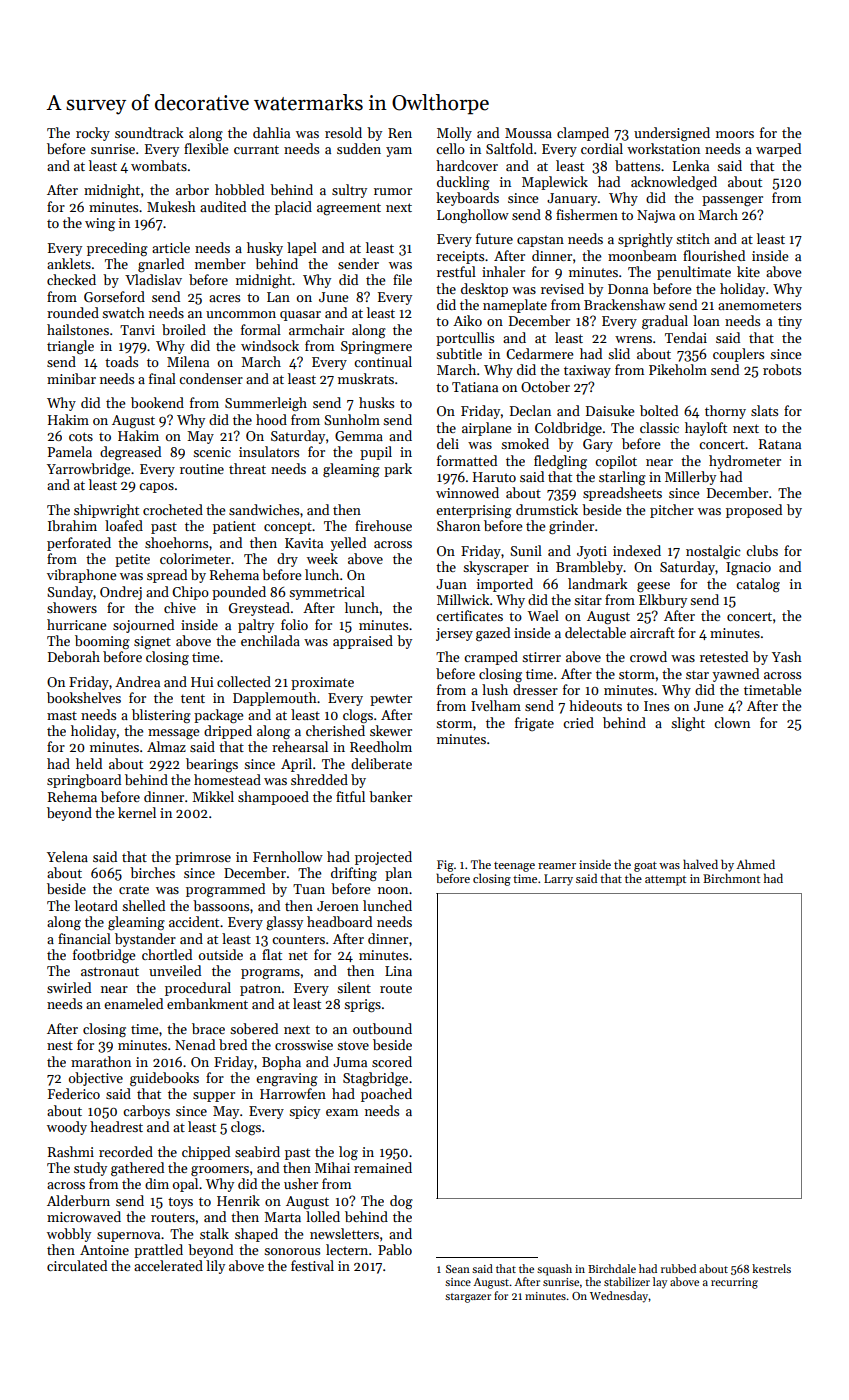  What do you see at coordinates (312, 1265) in the screenshot?
I see `festival` at bounding box center [312, 1265].
